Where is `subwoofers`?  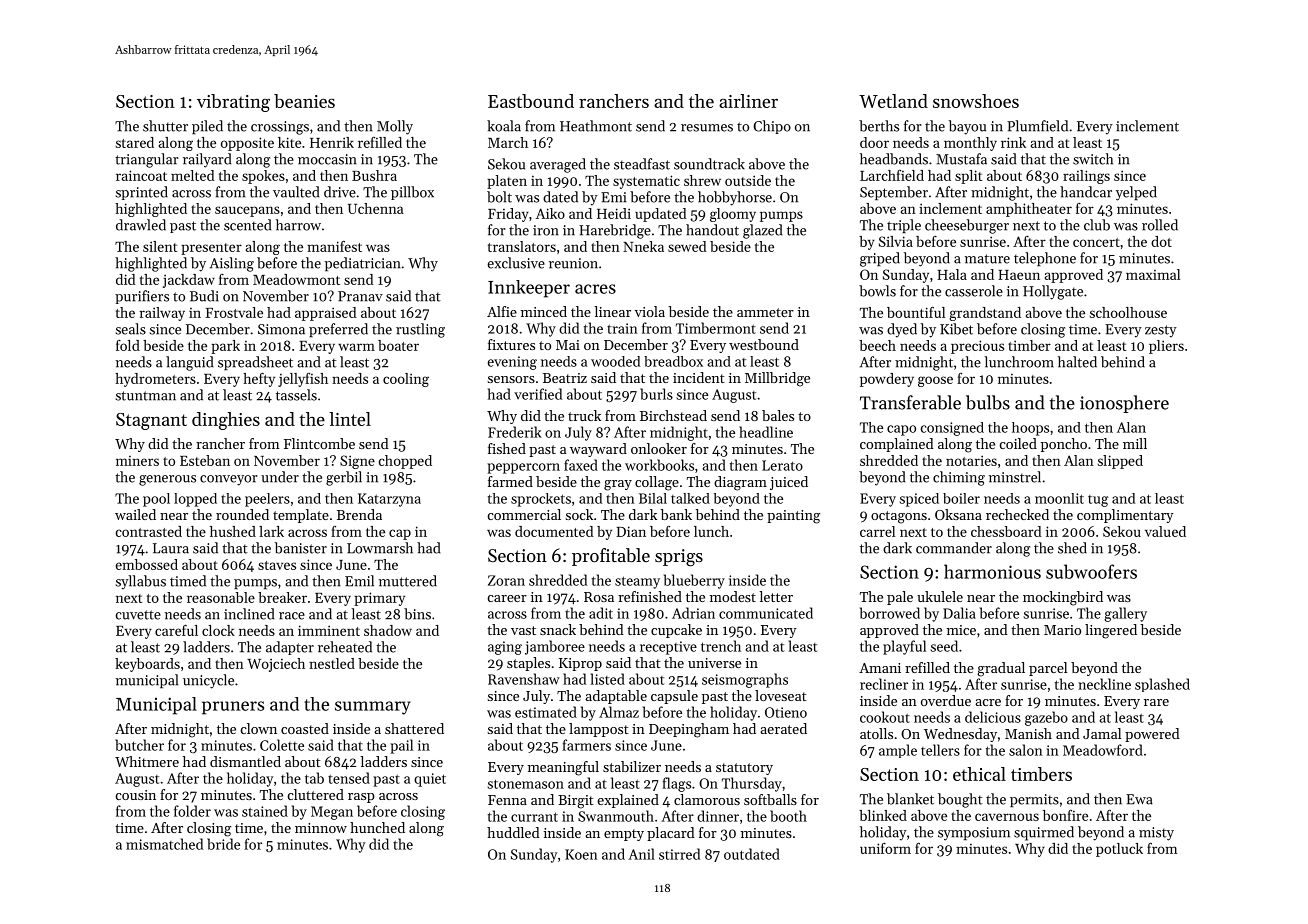 subwoofers is located at coordinates (1091, 571).
